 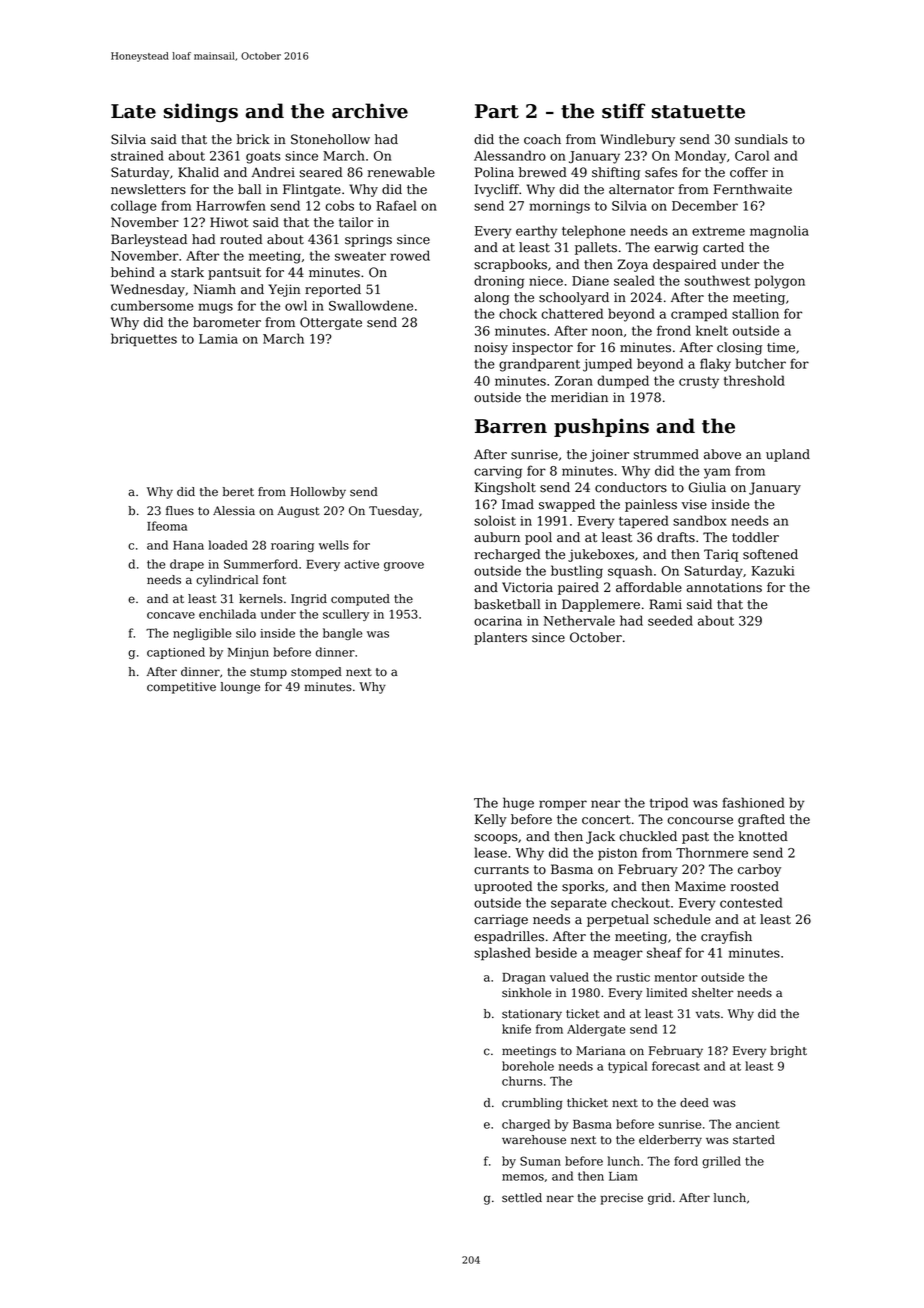 I want to click on splashed, so click(x=502, y=954).
